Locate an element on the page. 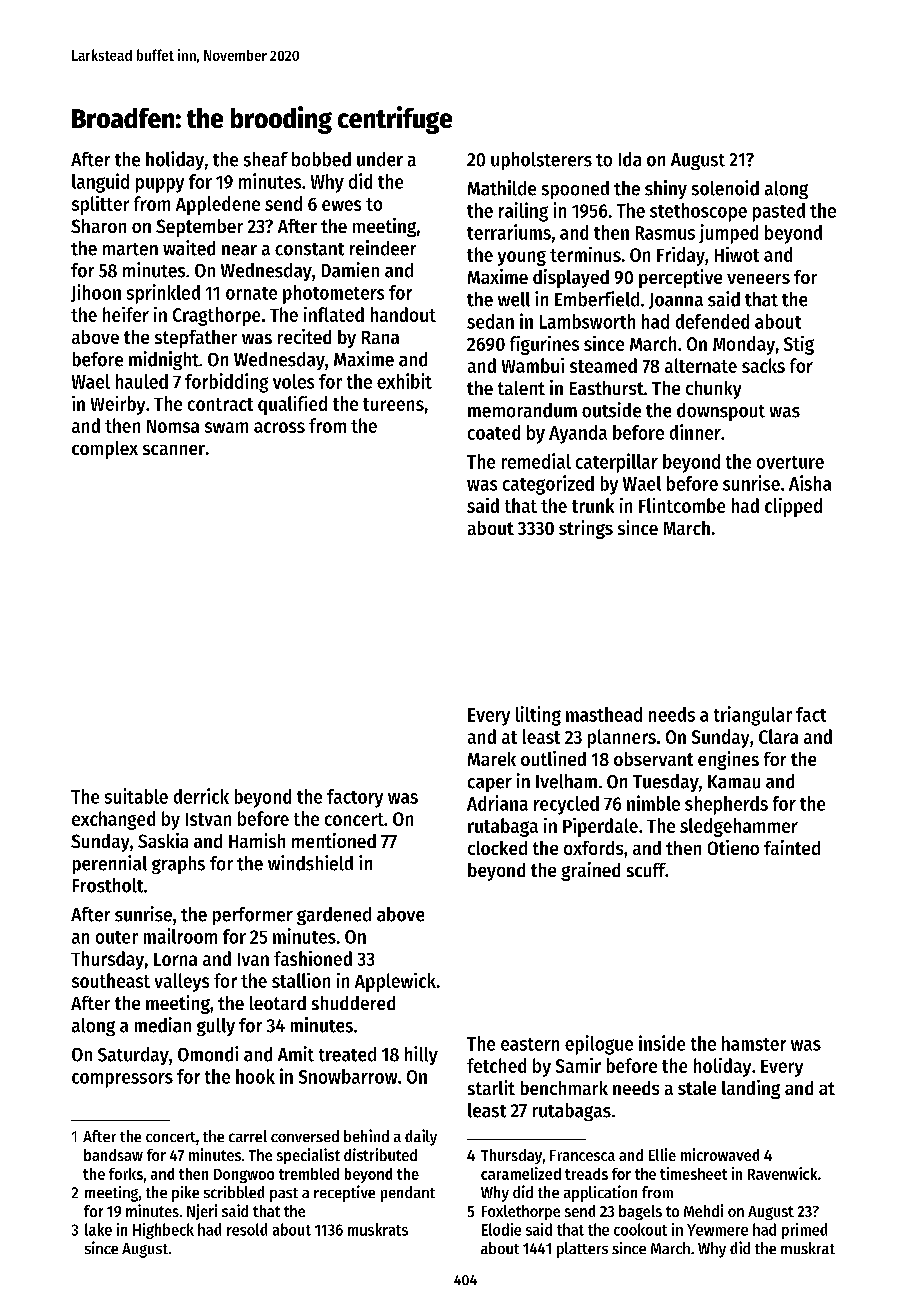  Omondi is located at coordinates (208, 1054).
